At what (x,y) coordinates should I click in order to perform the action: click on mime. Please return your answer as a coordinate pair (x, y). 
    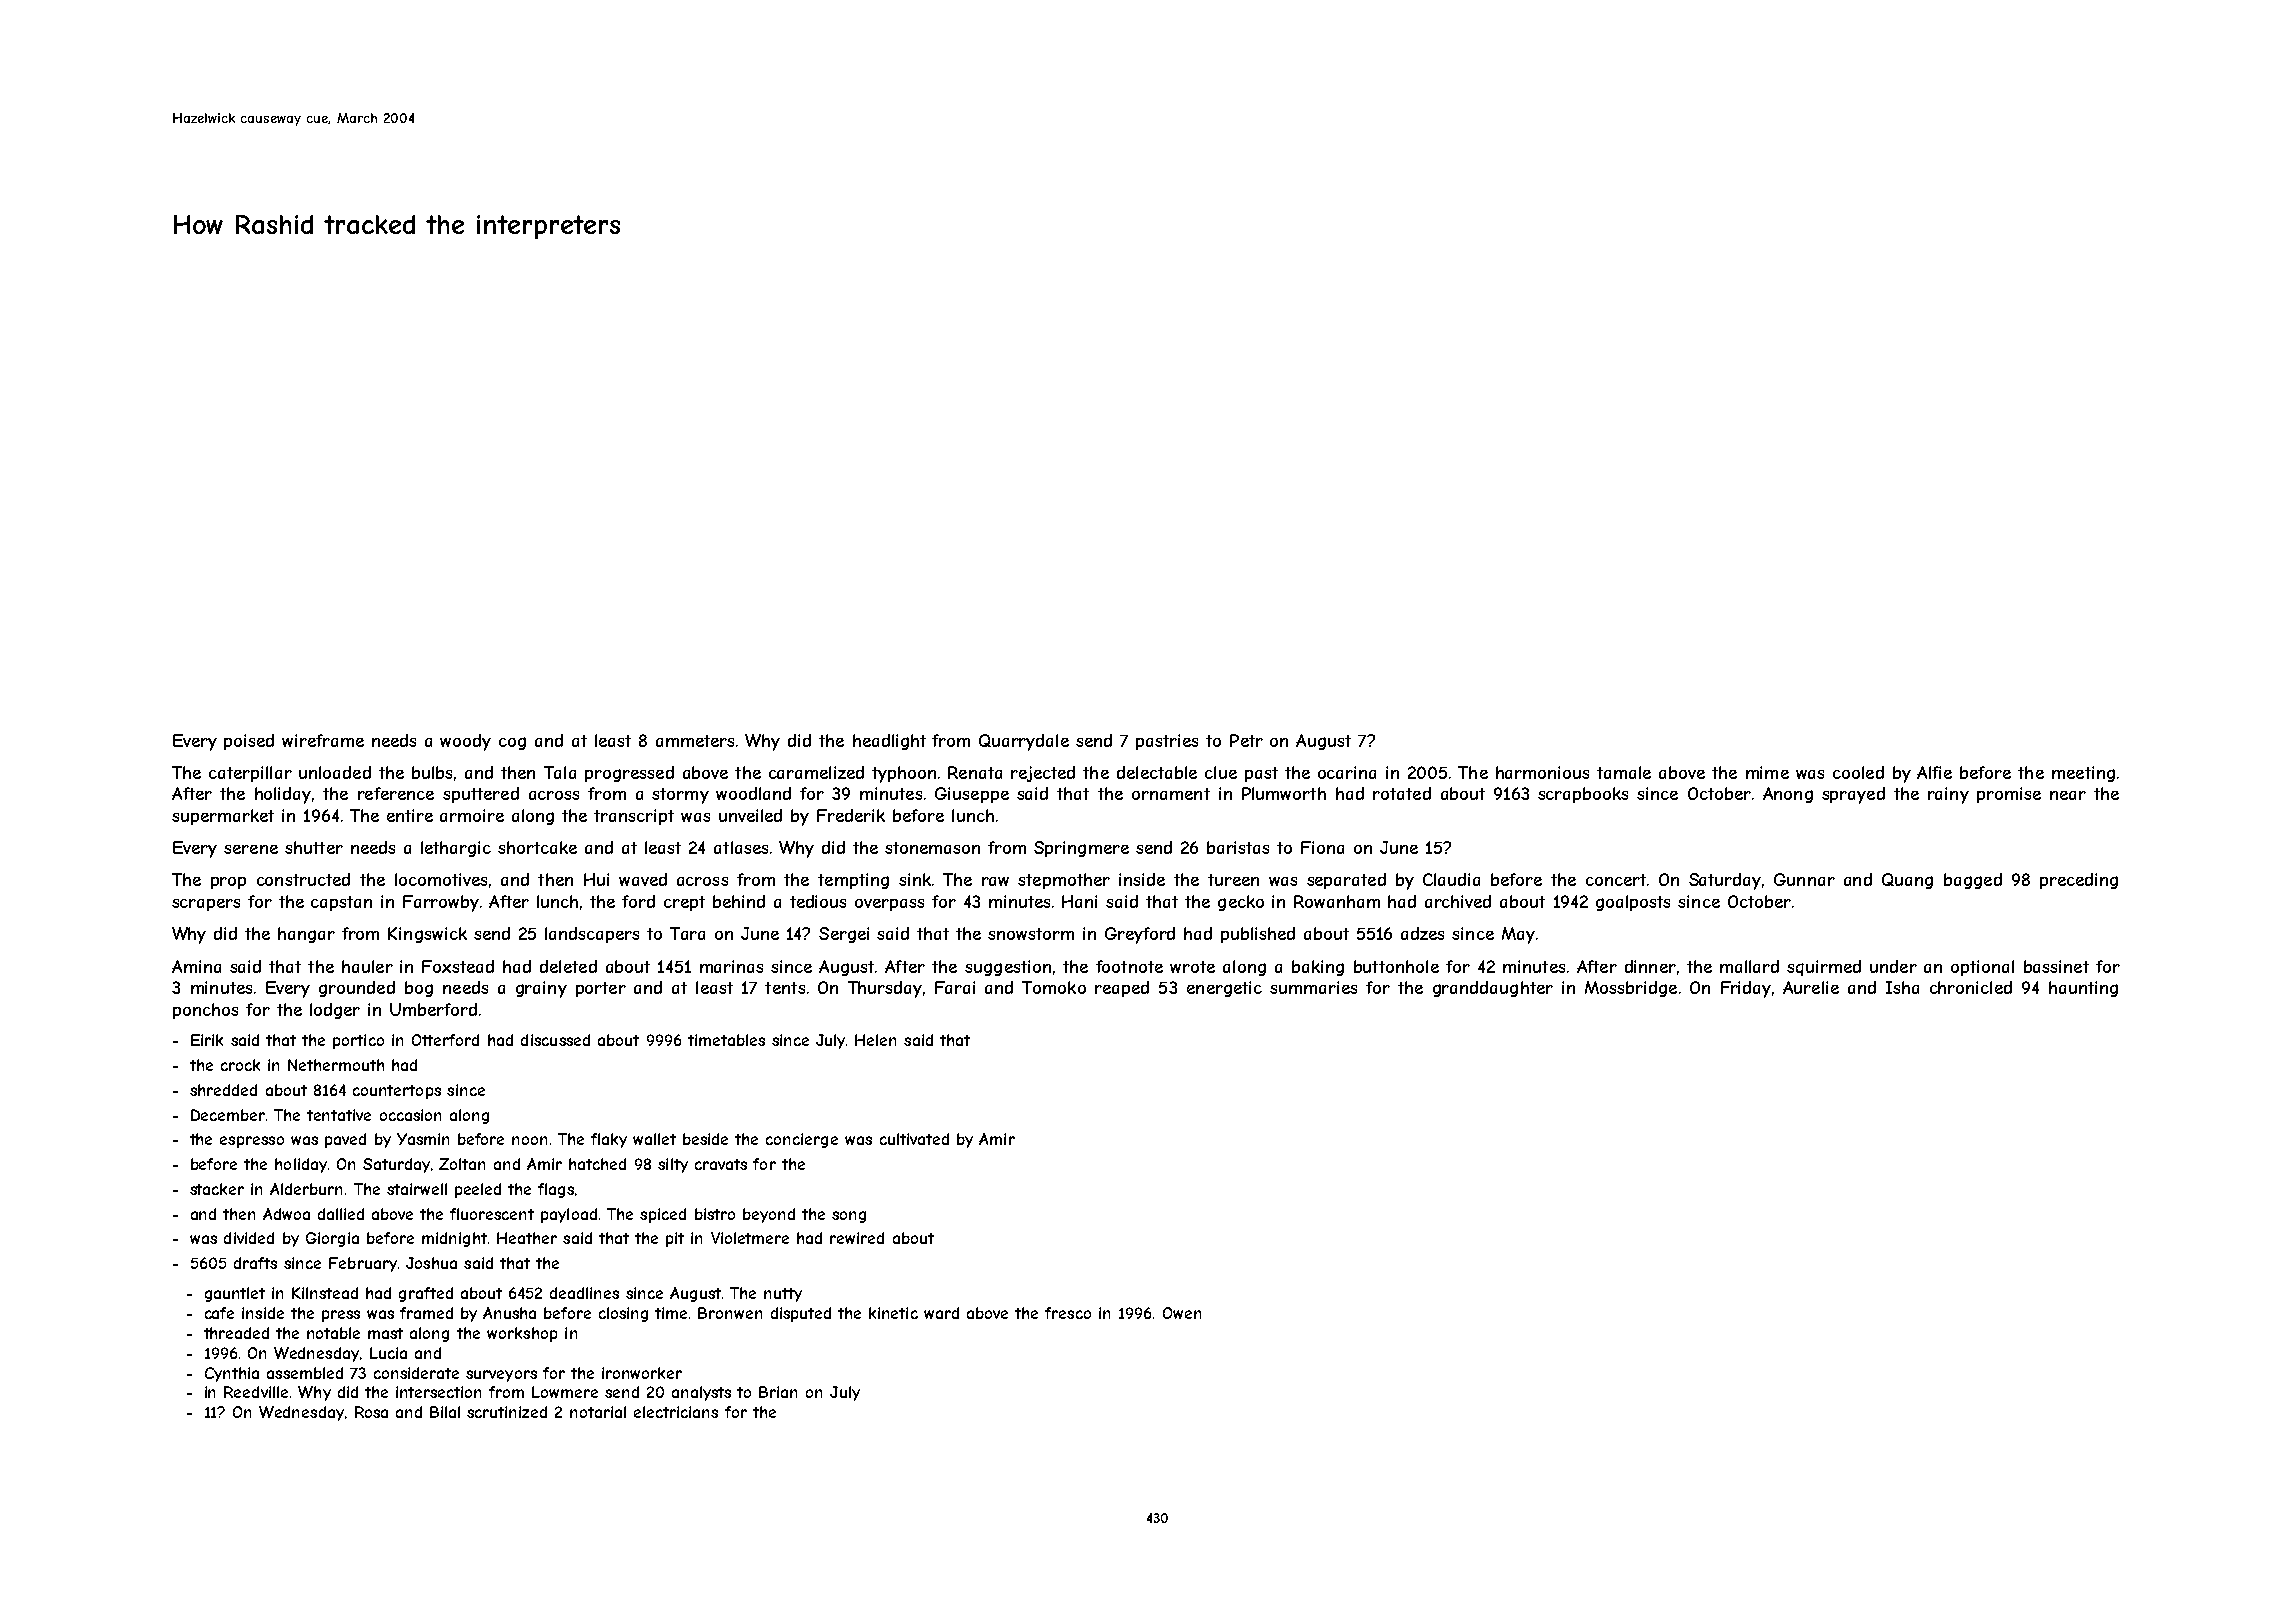
    Looking at the image, I should click on (1767, 772).
